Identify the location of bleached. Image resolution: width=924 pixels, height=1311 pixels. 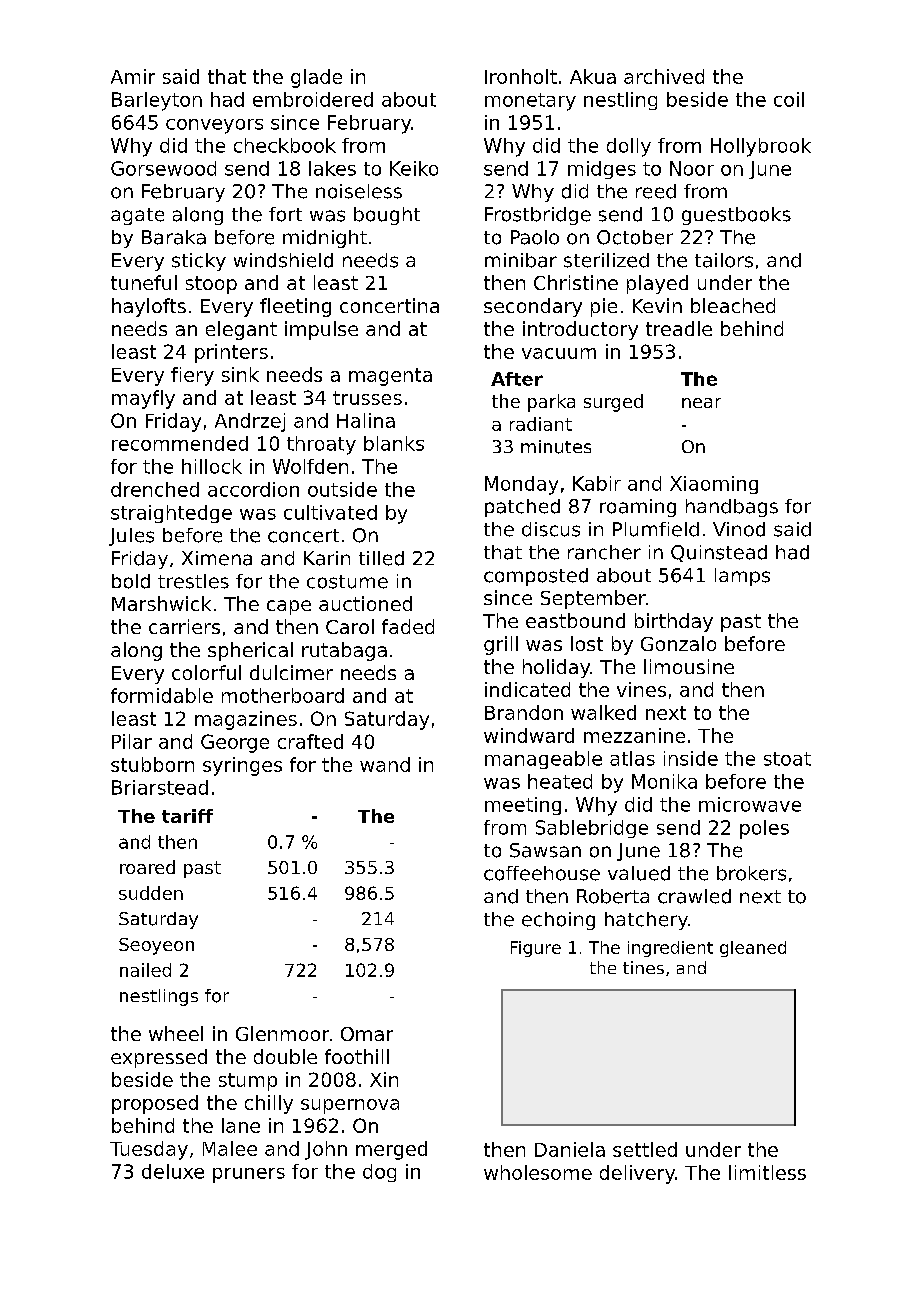
(733, 305).
